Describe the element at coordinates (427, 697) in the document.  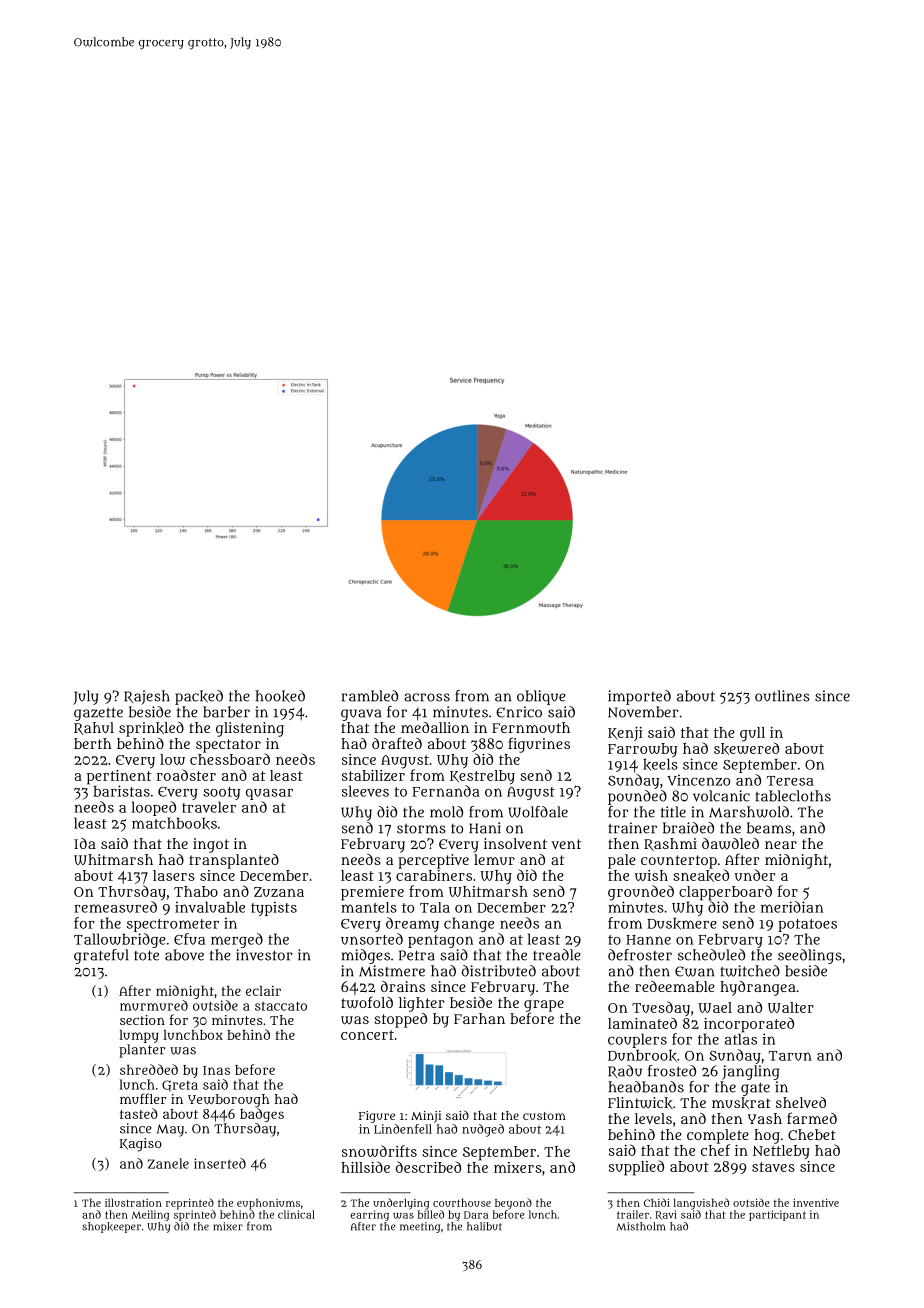
I see `across` at that location.
